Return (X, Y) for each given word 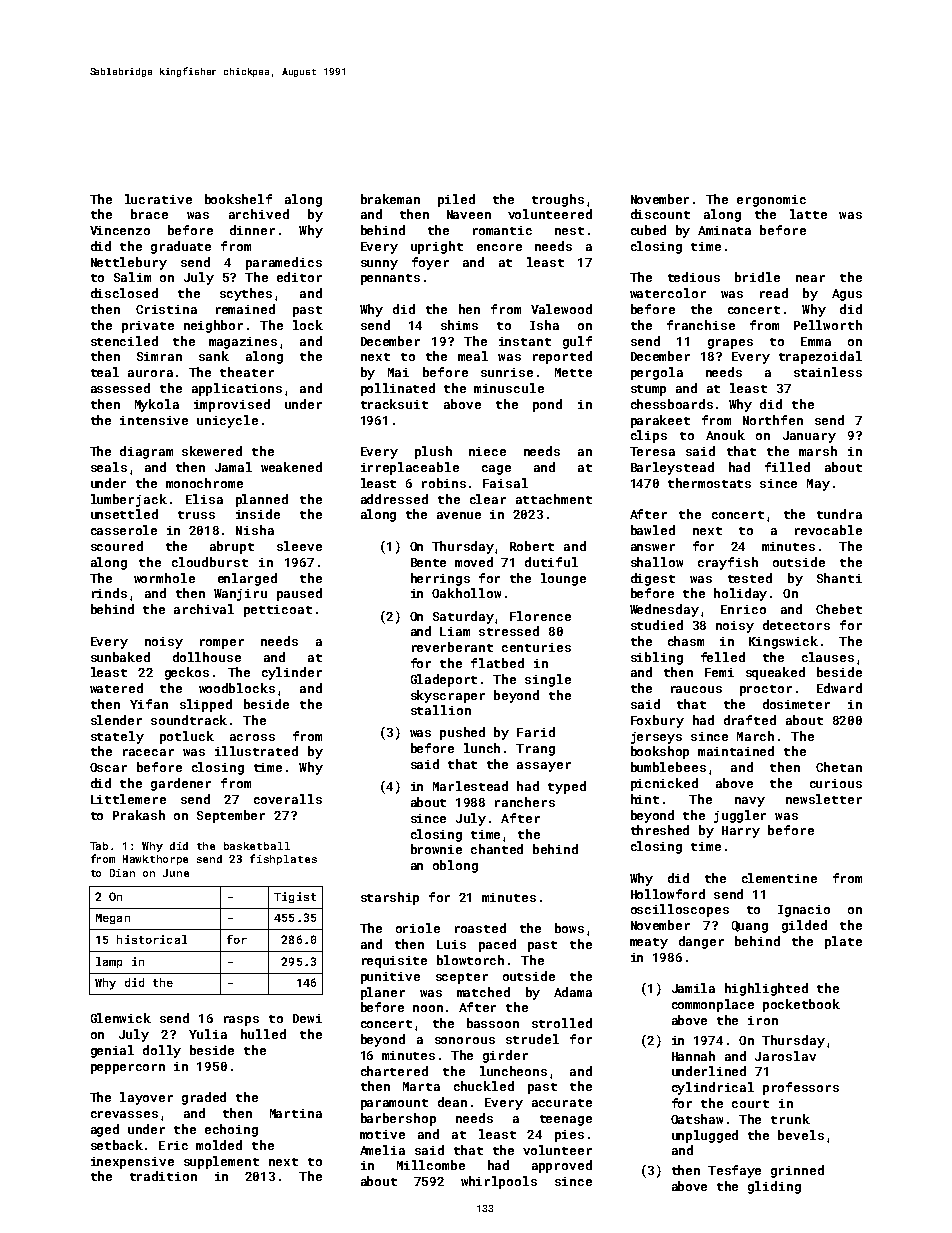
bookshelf (238, 199)
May (818, 485)
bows (569, 928)
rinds (109, 593)
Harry (741, 832)
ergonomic (771, 201)
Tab (99, 846)
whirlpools (499, 1182)
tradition (163, 1176)
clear (488, 499)
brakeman (390, 199)
